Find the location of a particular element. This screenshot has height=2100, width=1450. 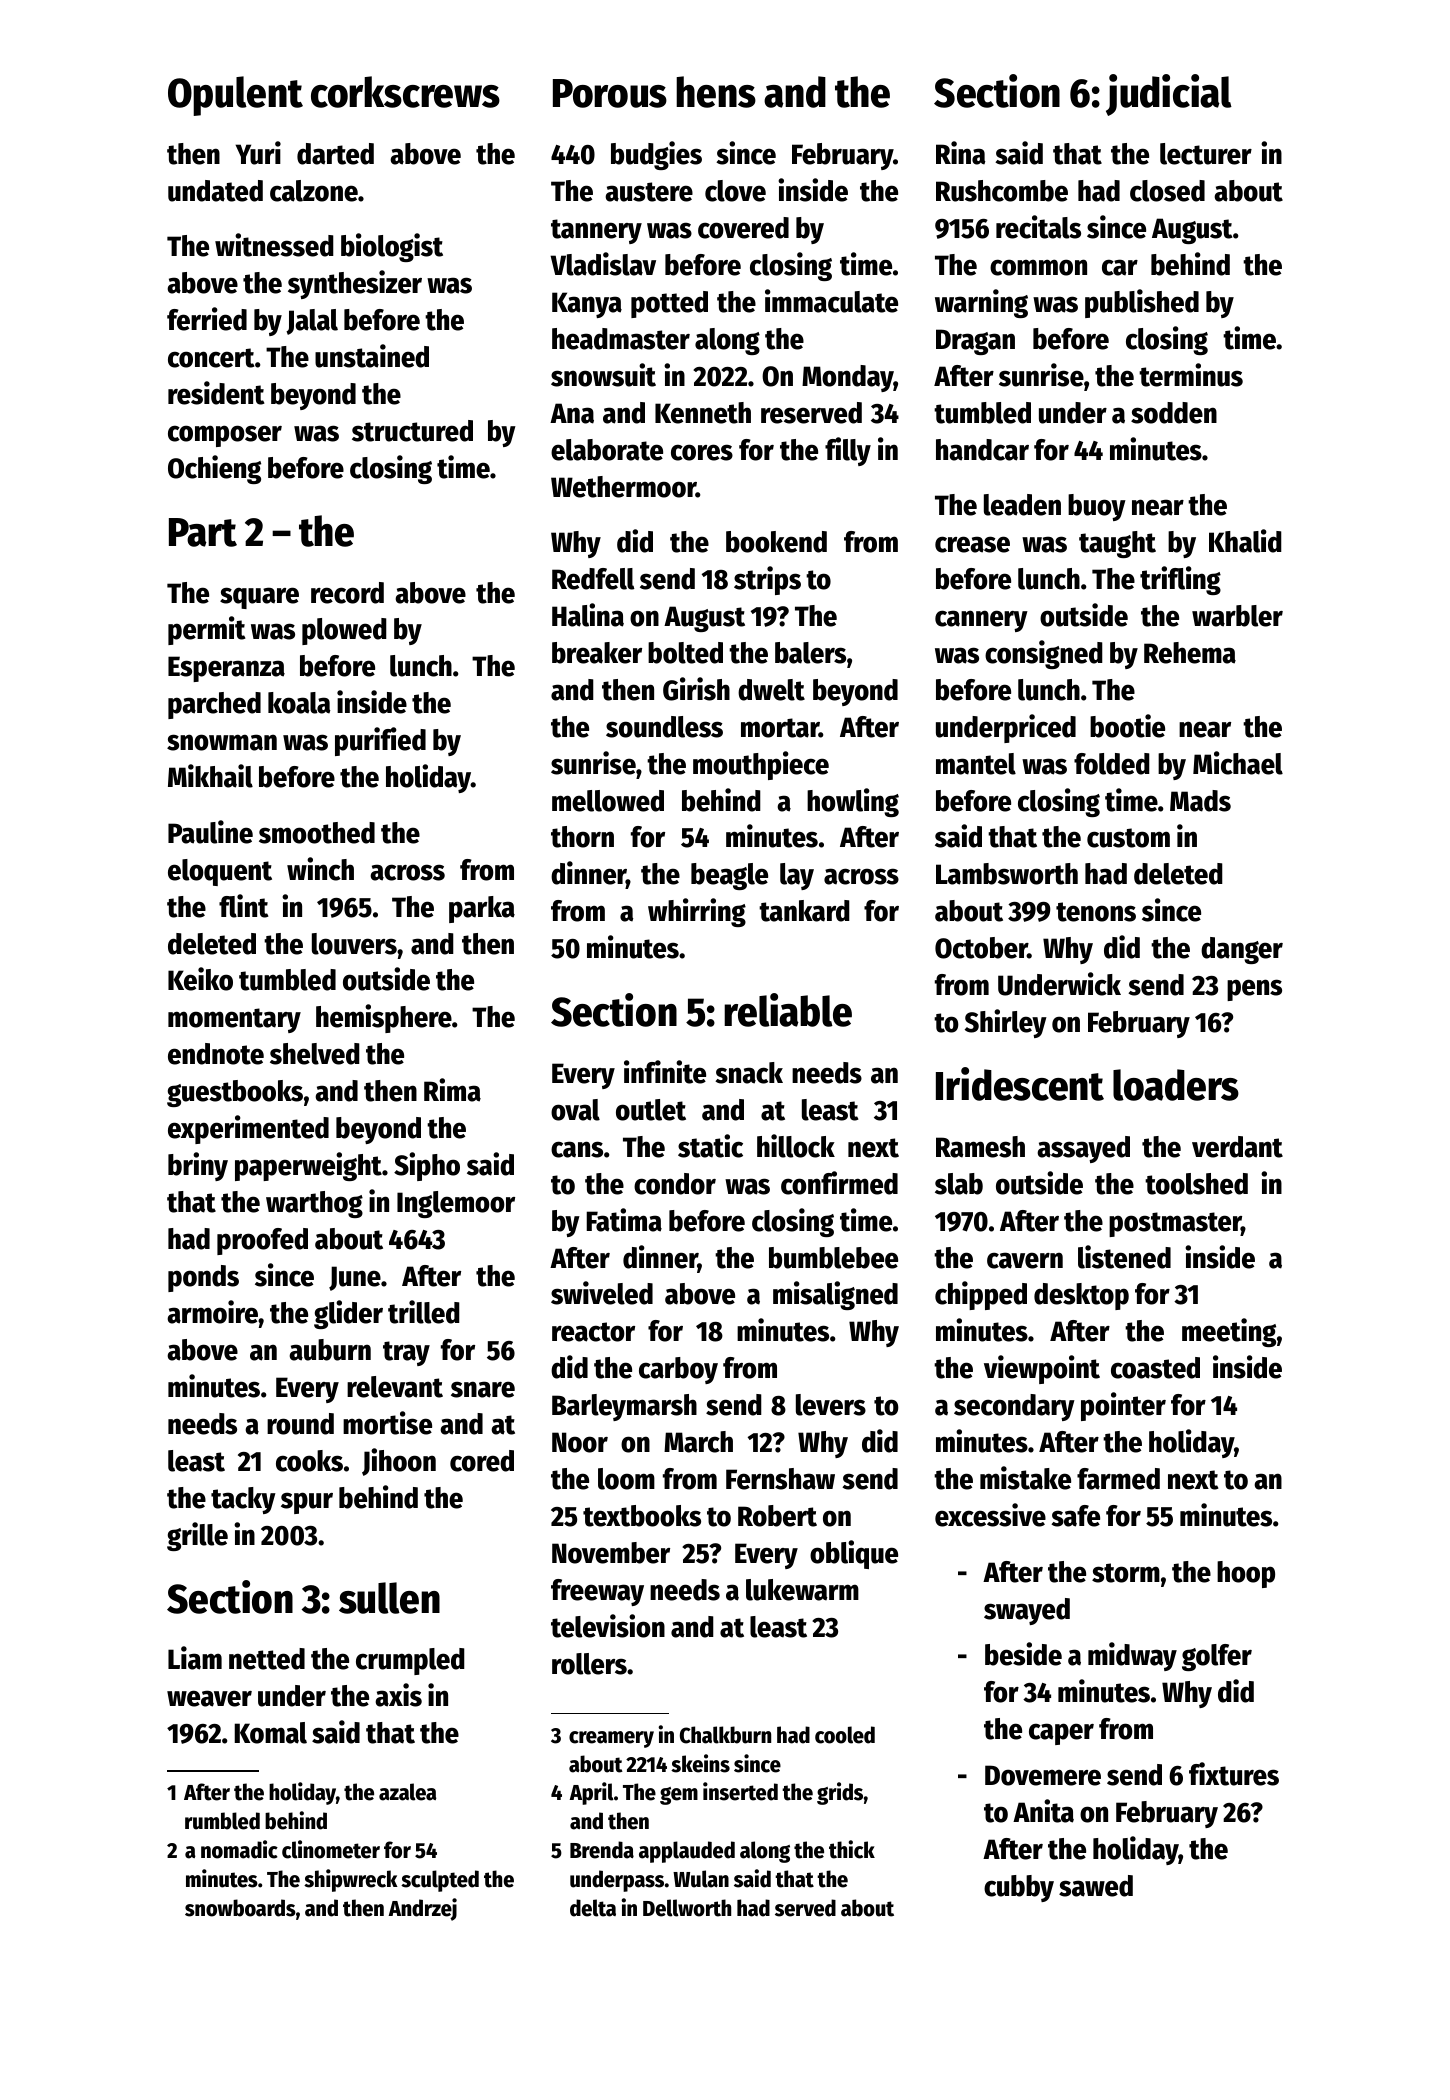

Dellworth is located at coordinates (687, 1908).
